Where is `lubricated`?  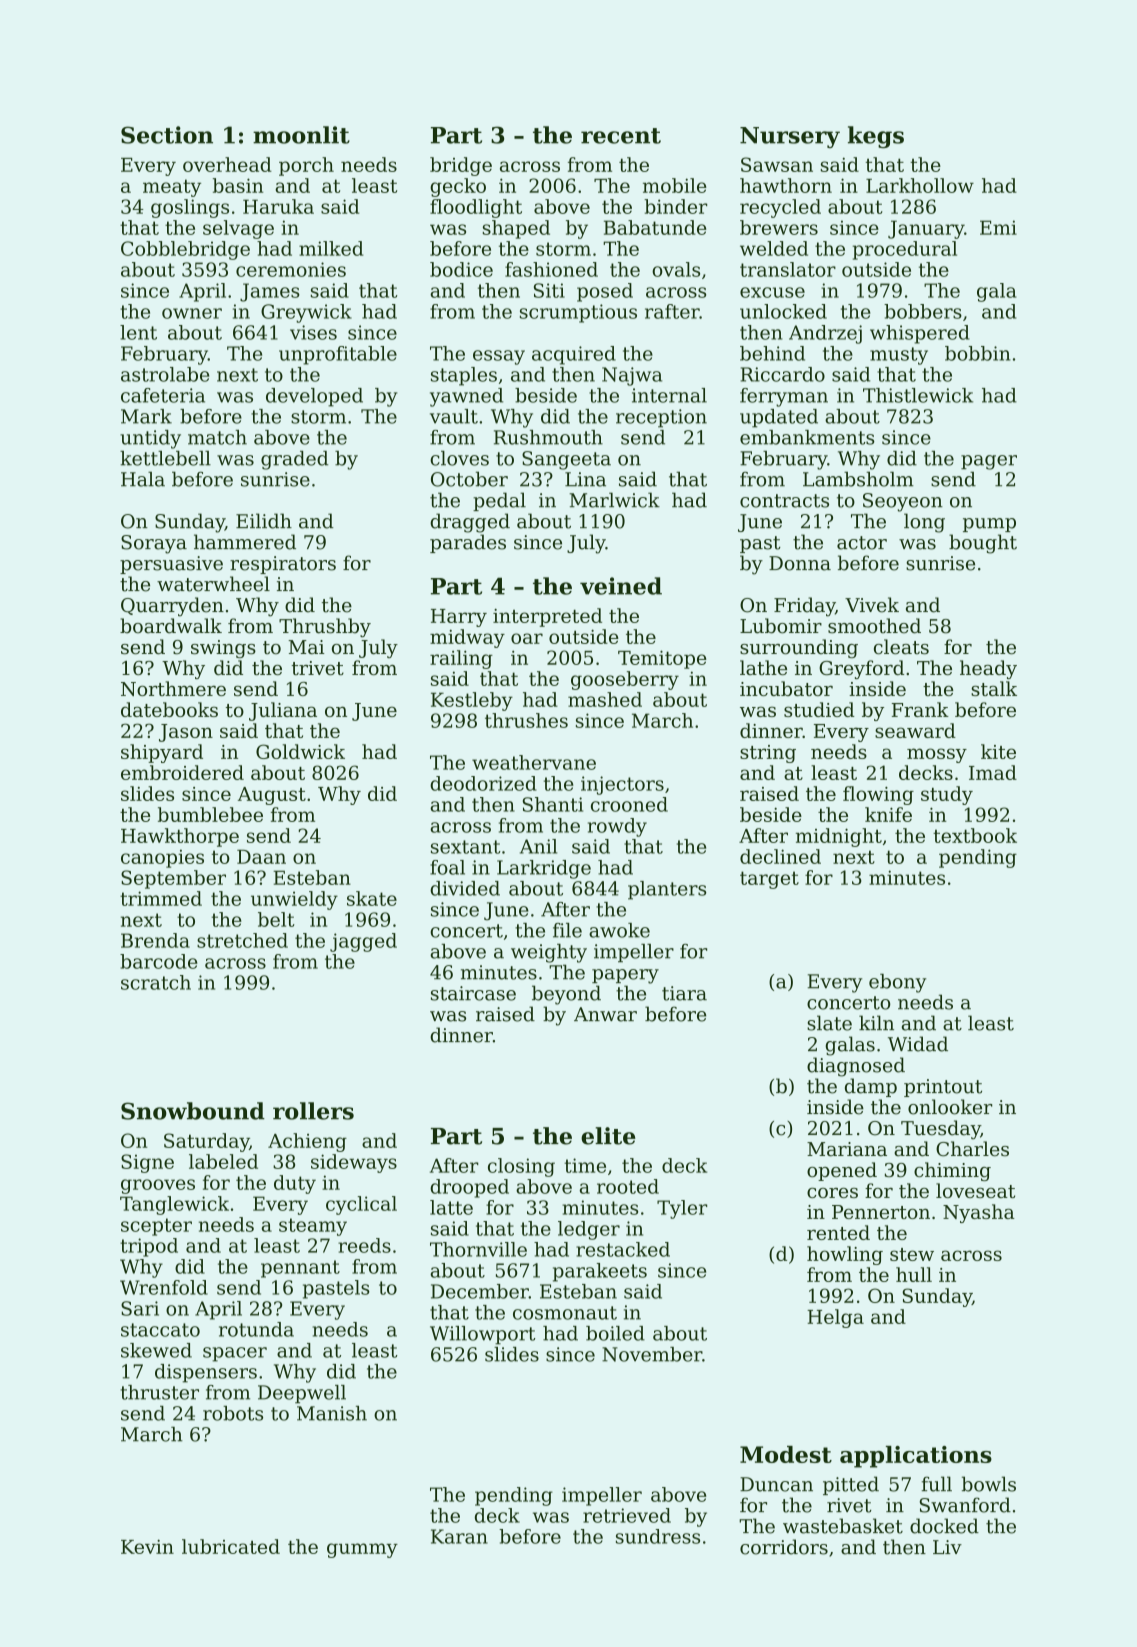
lubricated is located at coordinates (231, 1546).
